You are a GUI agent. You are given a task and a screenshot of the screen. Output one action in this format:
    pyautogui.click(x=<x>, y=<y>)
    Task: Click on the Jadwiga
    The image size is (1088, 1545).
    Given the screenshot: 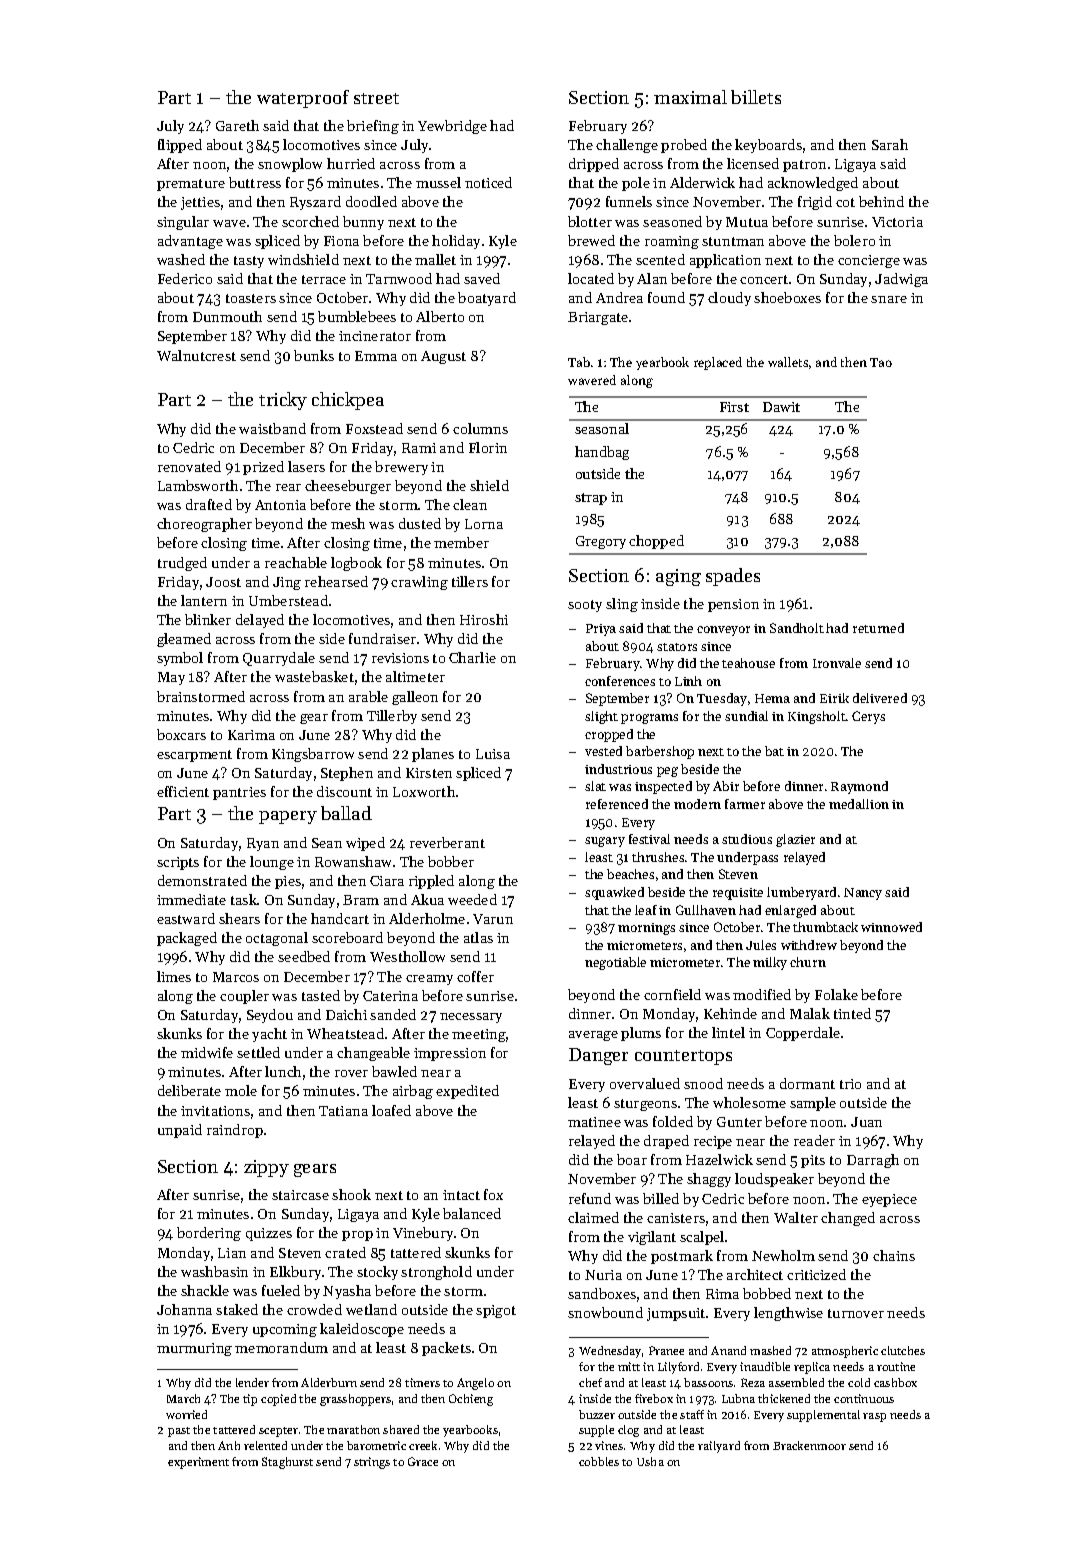 What is the action you would take?
    pyautogui.click(x=901, y=280)
